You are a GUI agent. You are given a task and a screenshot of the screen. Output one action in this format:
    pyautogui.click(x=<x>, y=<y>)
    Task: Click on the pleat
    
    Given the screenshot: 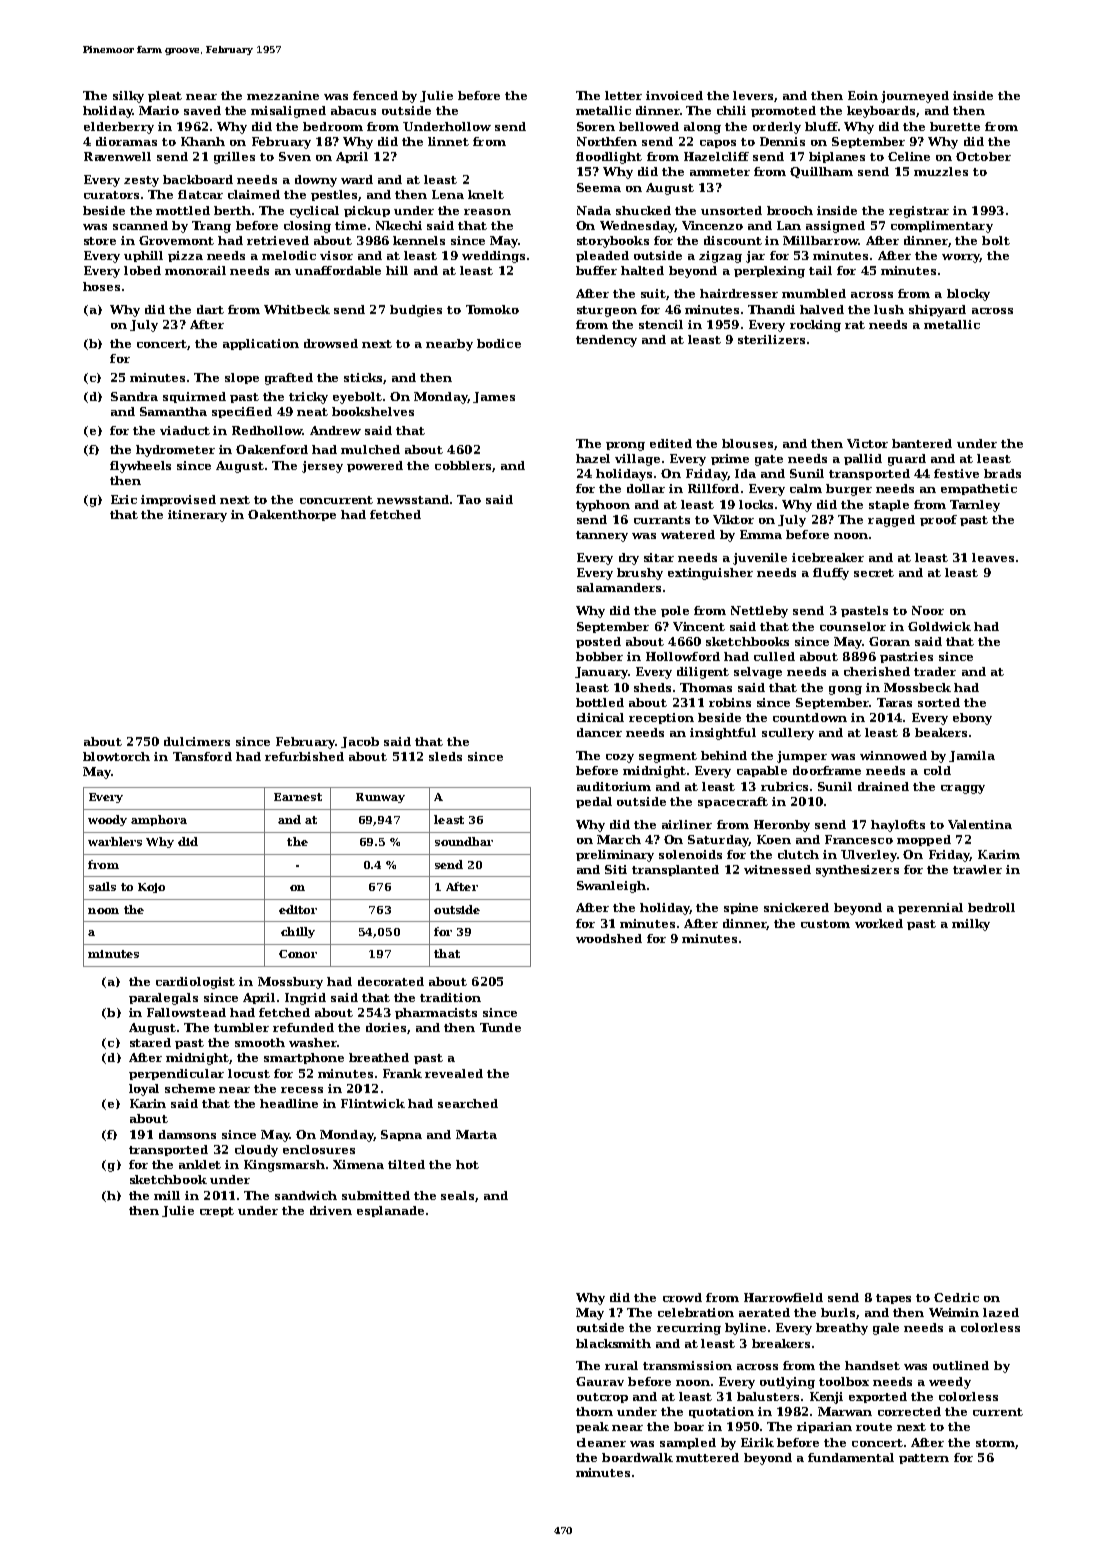 What is the action you would take?
    pyautogui.click(x=165, y=96)
